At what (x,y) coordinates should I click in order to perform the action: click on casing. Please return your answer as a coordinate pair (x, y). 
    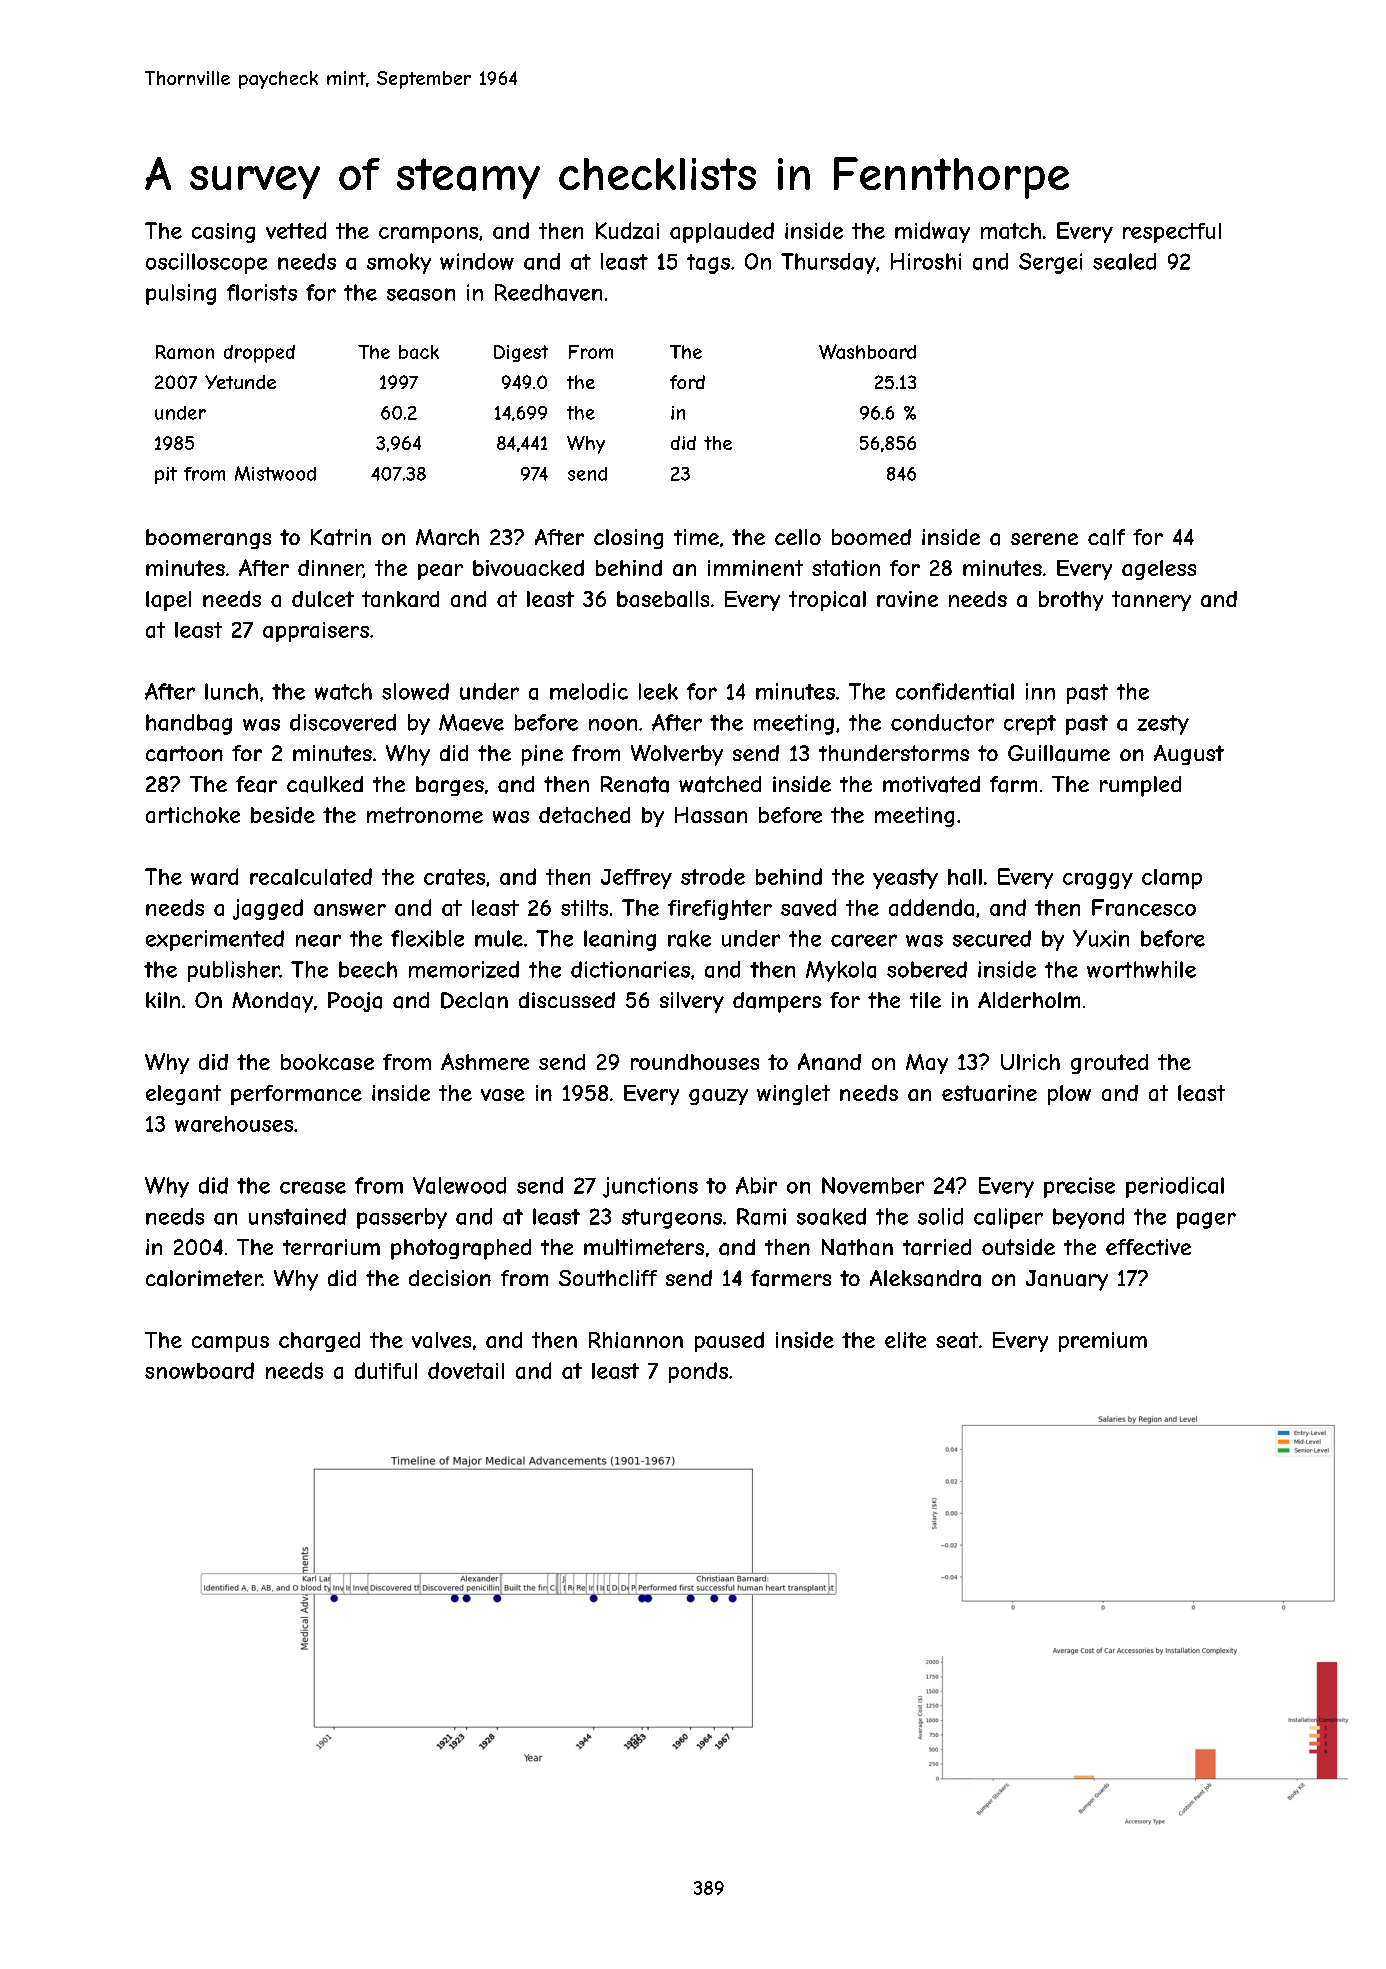
    Looking at the image, I should click on (223, 233).
